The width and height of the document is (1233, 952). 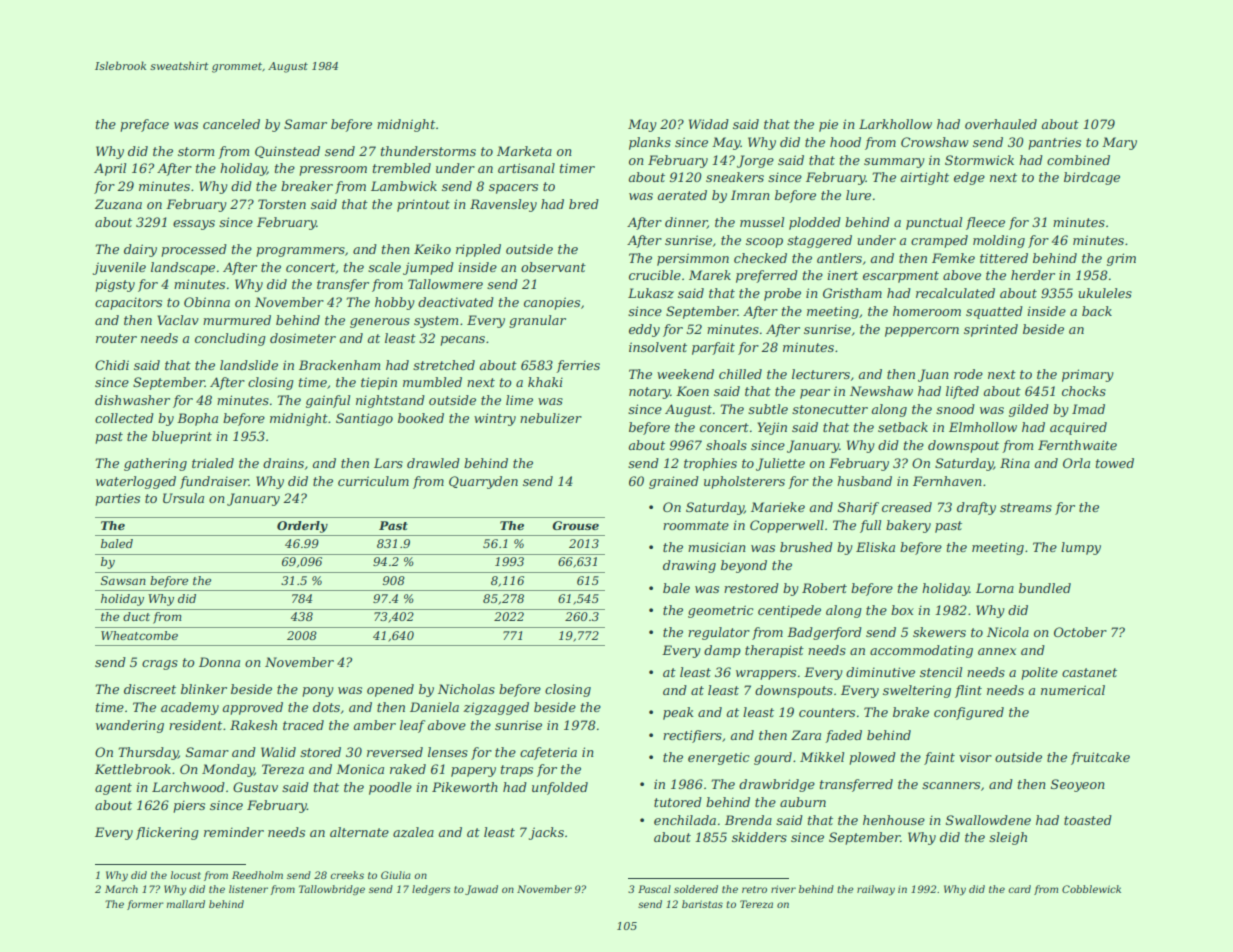 I want to click on parties, so click(x=117, y=499).
